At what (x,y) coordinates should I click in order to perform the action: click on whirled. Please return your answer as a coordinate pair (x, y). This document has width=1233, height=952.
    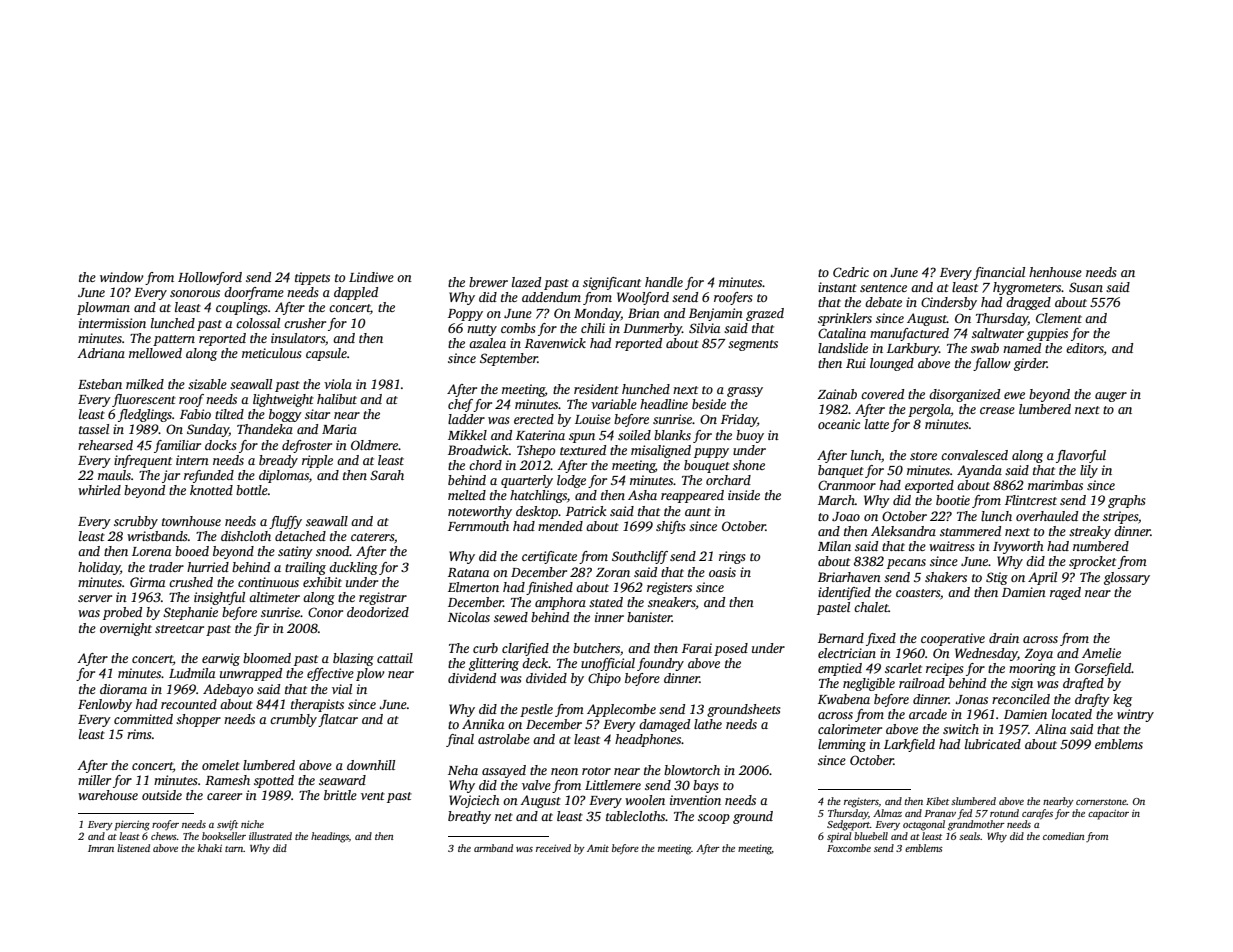
    Looking at the image, I should click on (99, 490).
